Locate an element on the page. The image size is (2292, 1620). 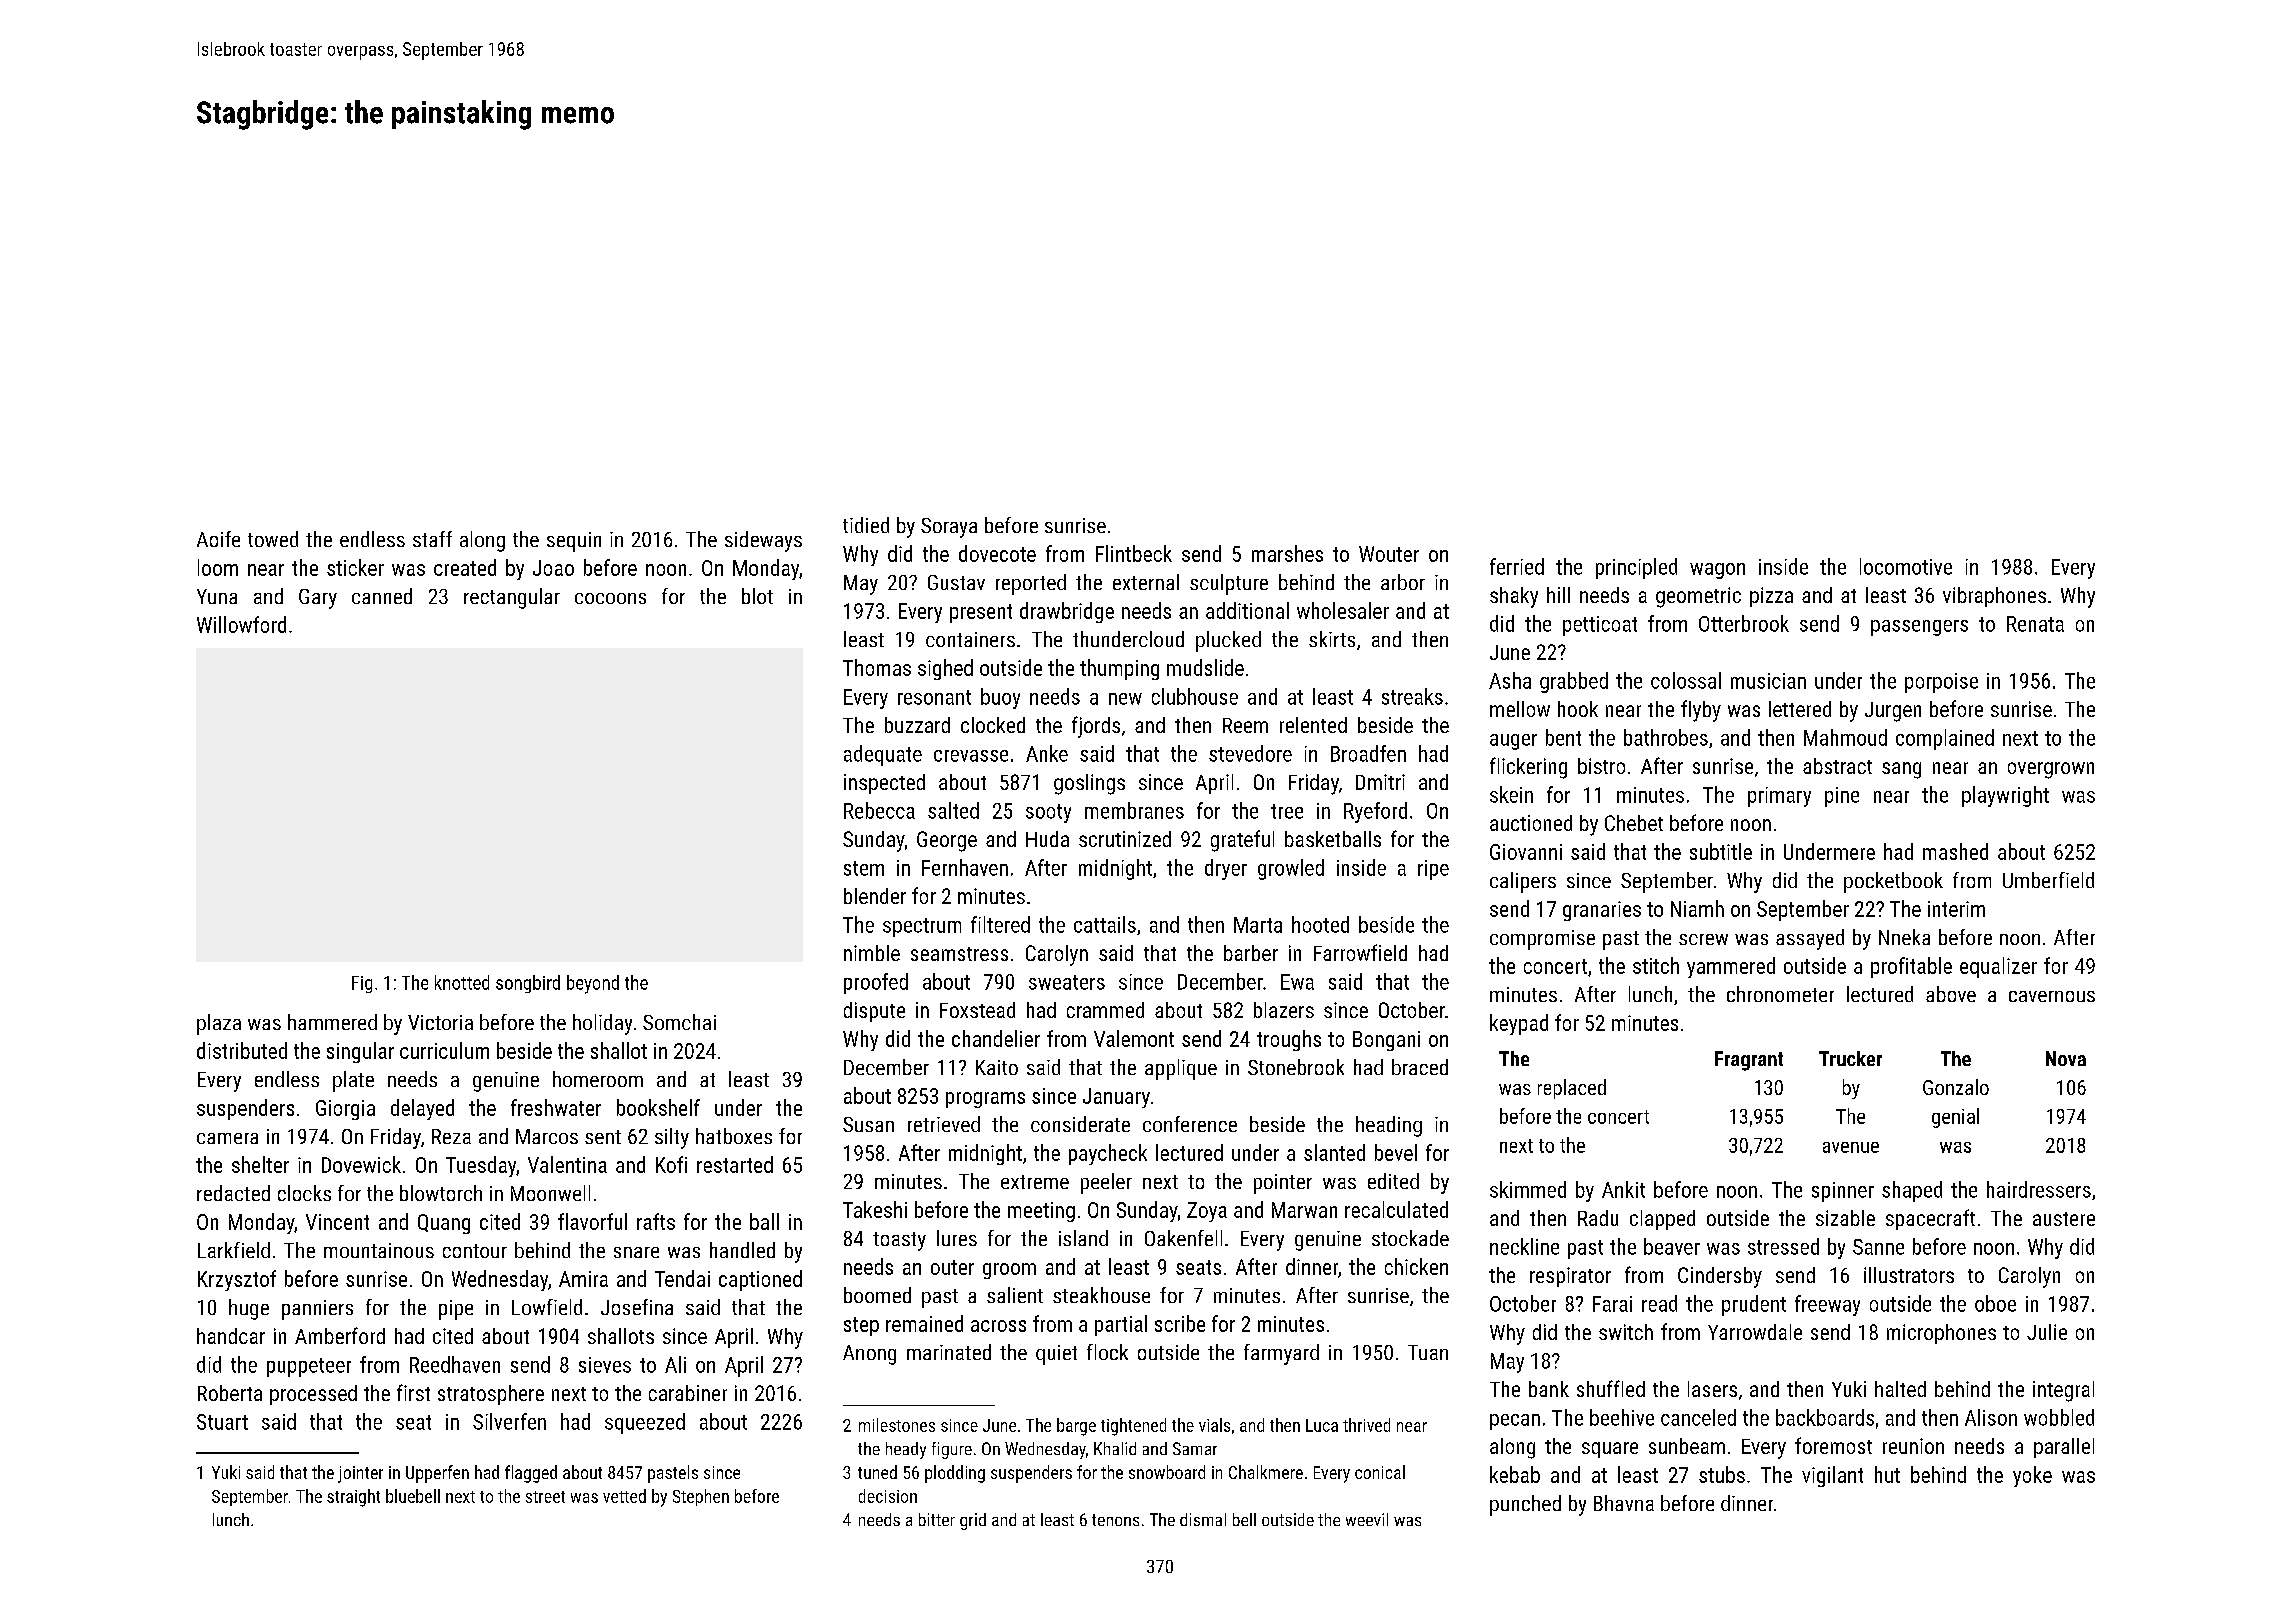
Aoife is located at coordinates (218, 539).
